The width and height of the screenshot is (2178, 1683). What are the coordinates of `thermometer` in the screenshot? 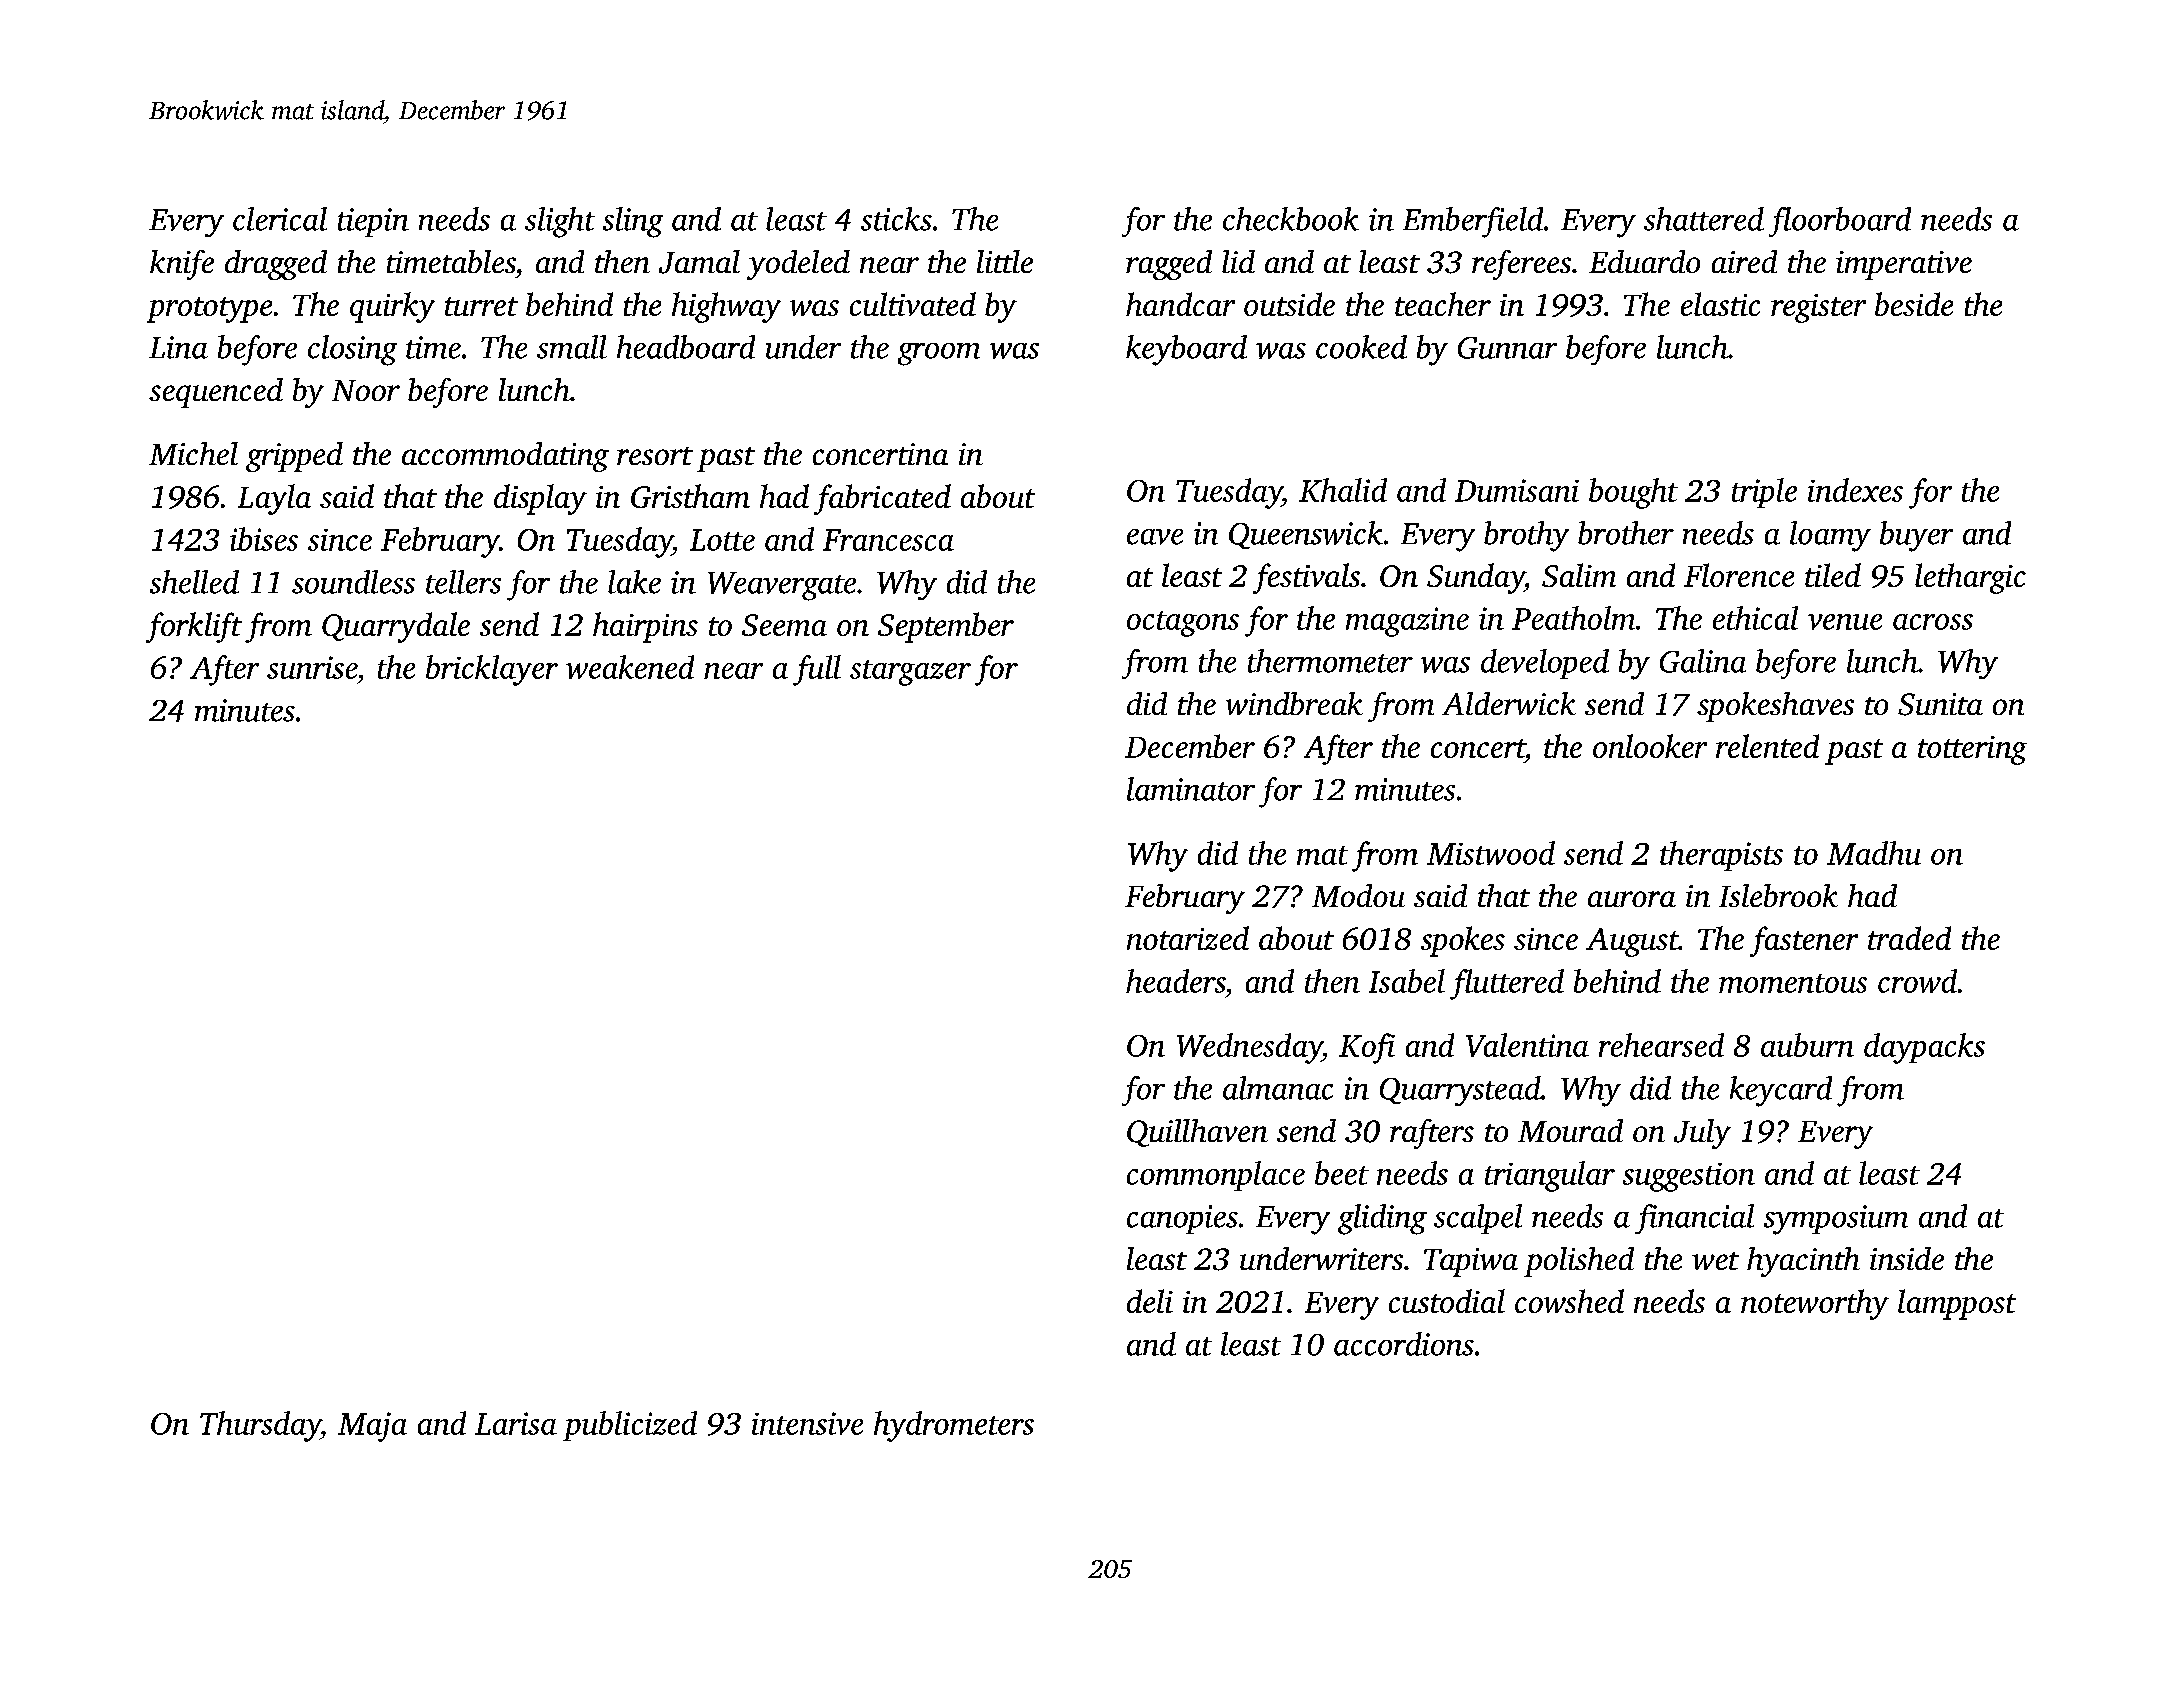 It's located at (1330, 661).
